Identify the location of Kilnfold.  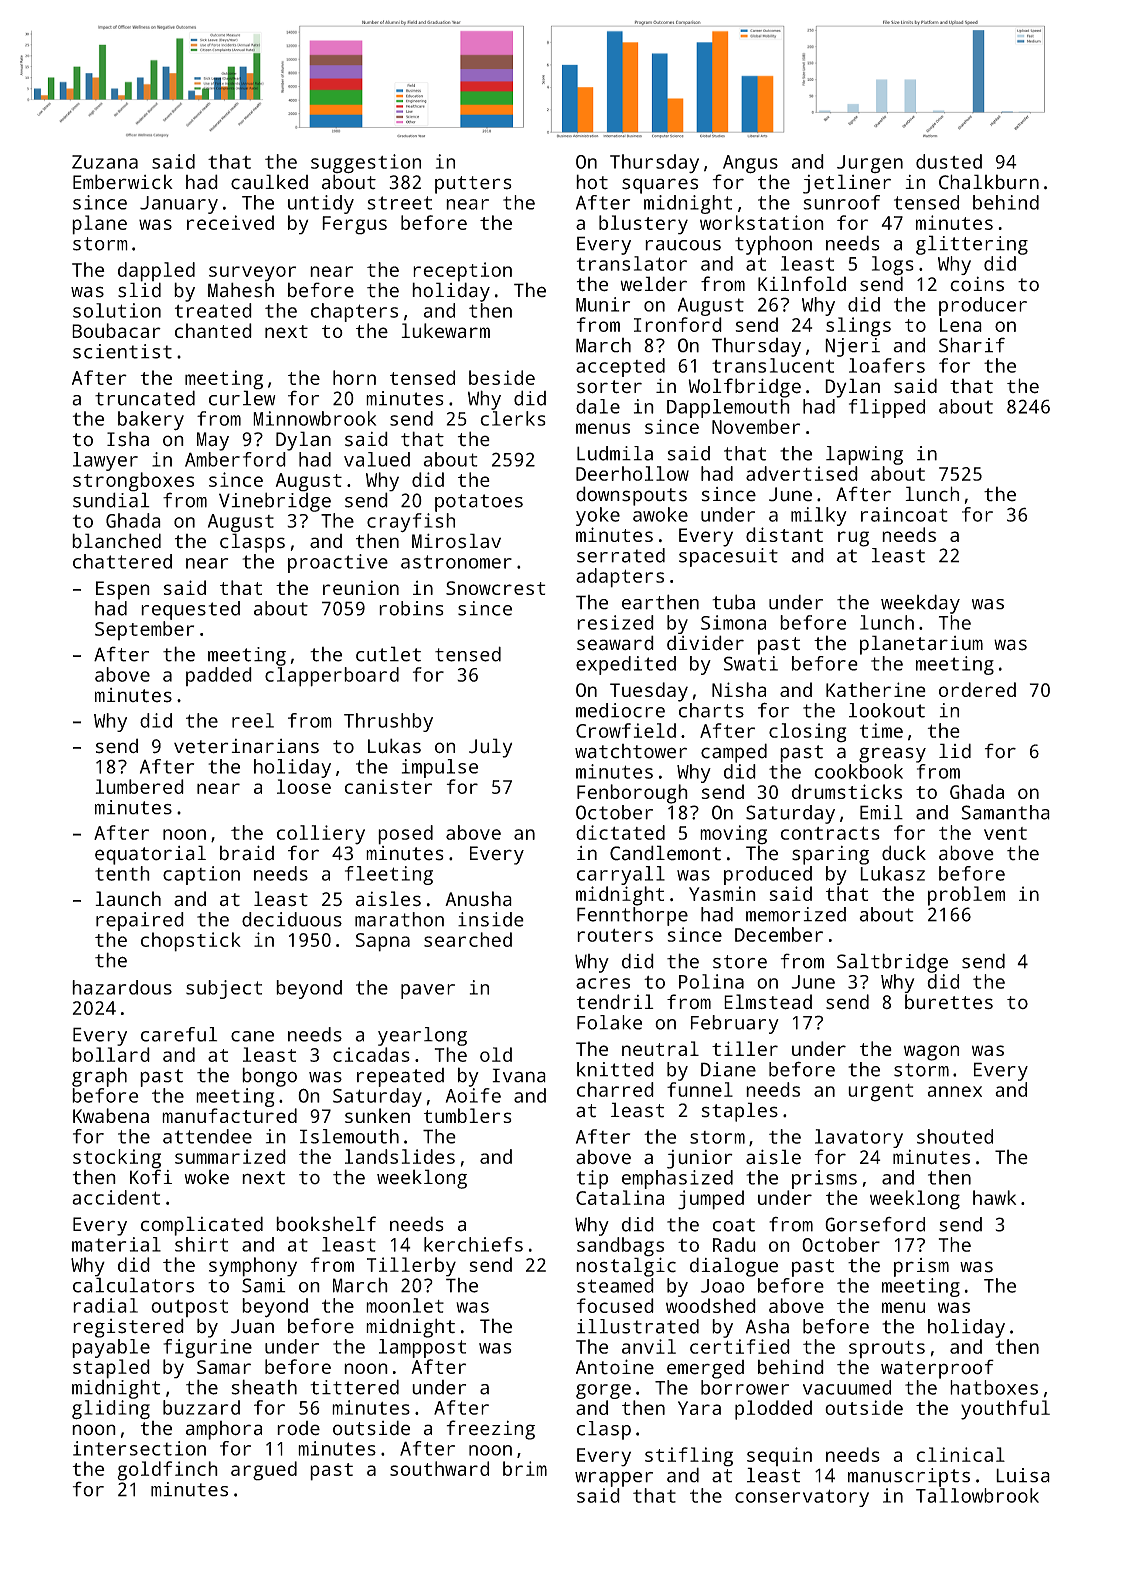
(802, 283).
